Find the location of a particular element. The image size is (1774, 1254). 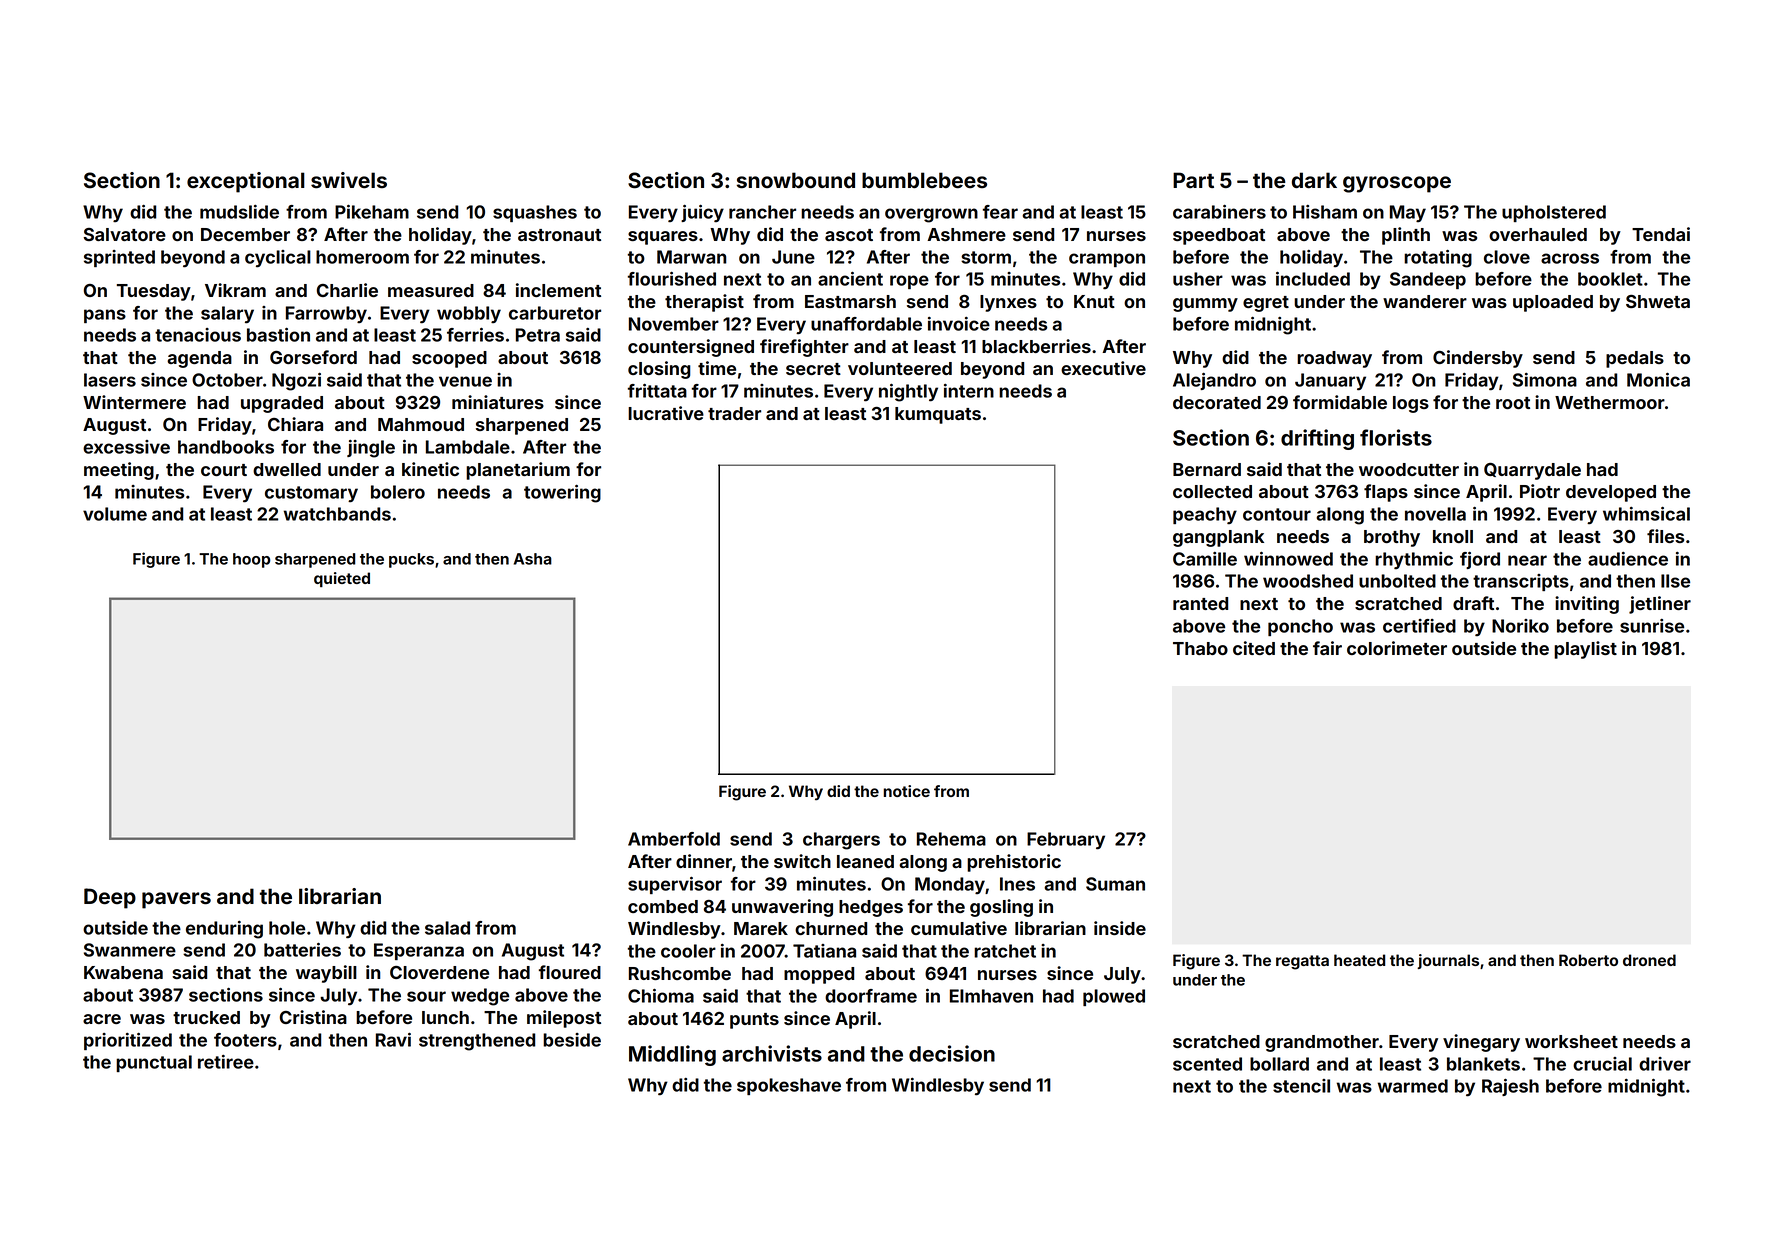

dark is located at coordinates (1314, 180).
